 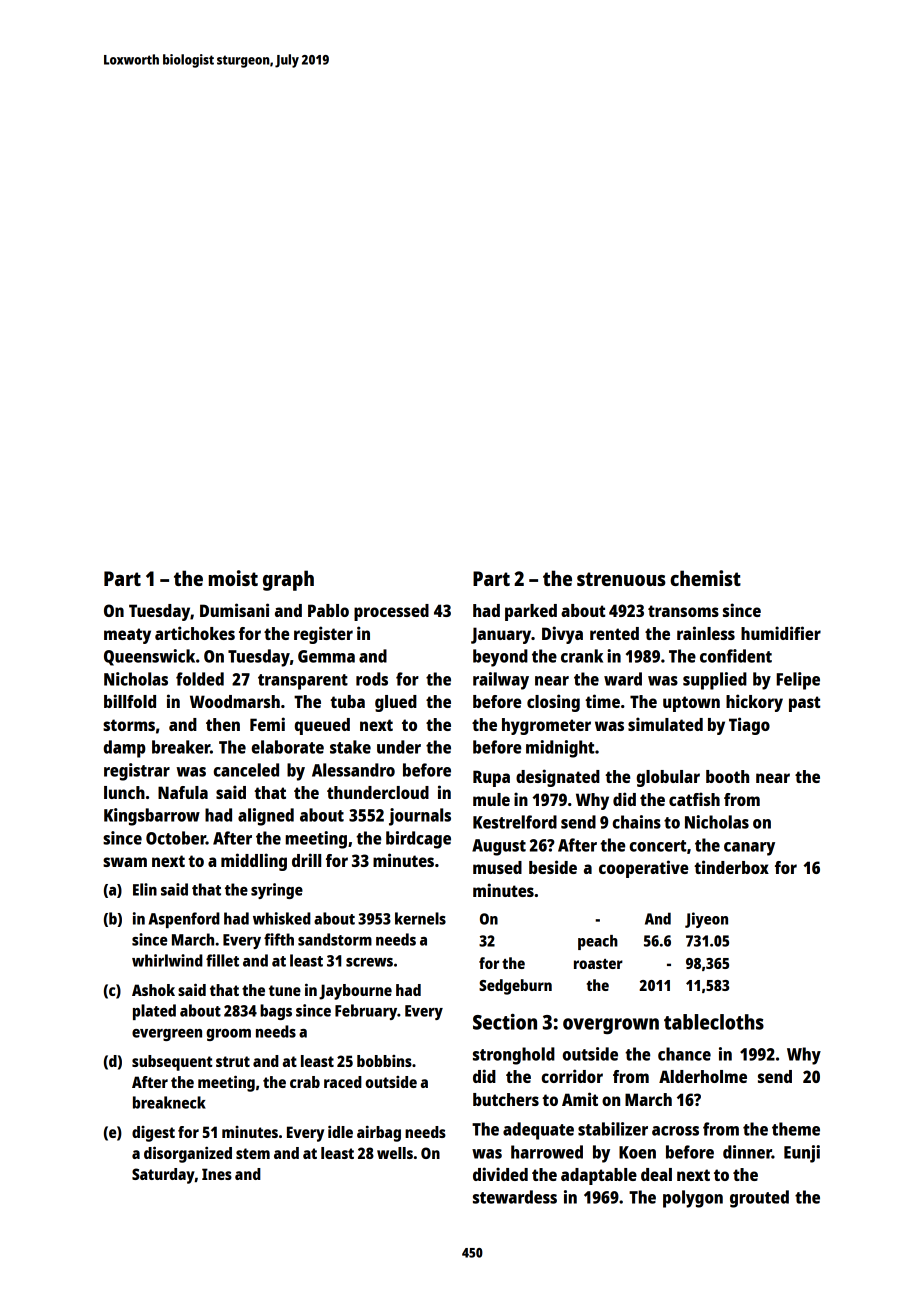 What do you see at coordinates (531, 612) in the document?
I see `parked` at bounding box center [531, 612].
